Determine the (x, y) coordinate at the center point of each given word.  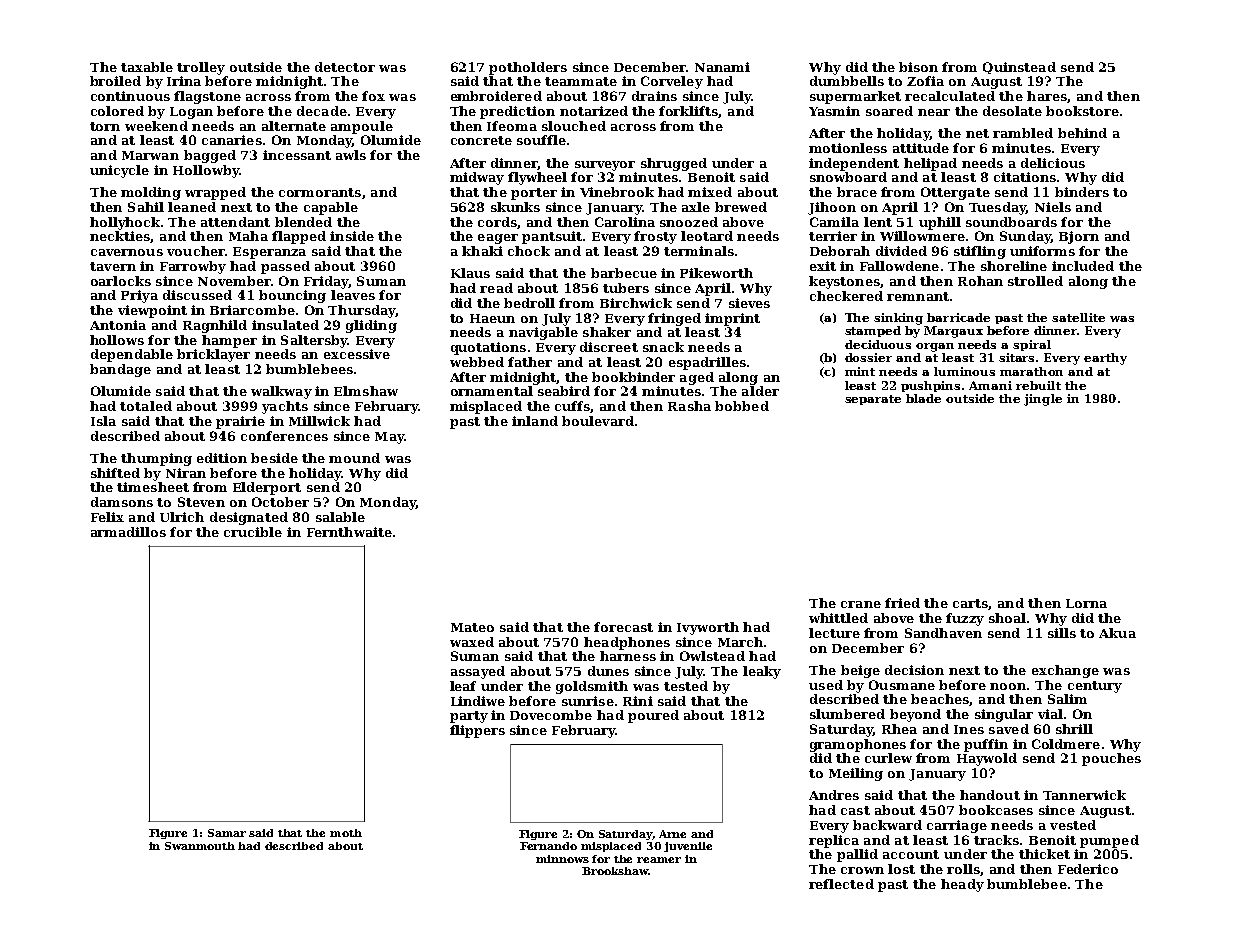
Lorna (1086, 603)
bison (918, 67)
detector (345, 67)
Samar (227, 833)
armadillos (128, 532)
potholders (528, 68)
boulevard (598, 421)
